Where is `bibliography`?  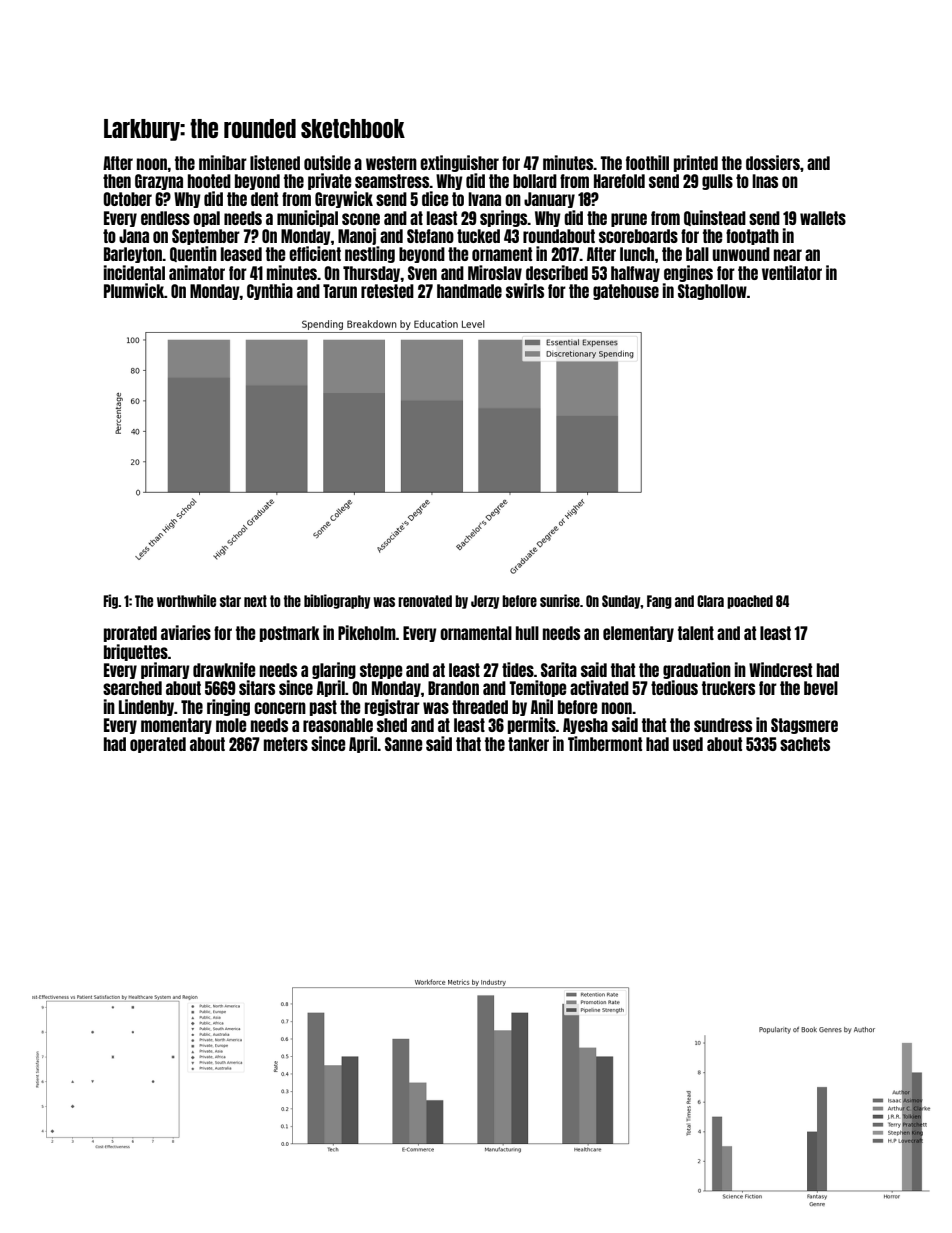 bibliography is located at coordinates (337, 601).
